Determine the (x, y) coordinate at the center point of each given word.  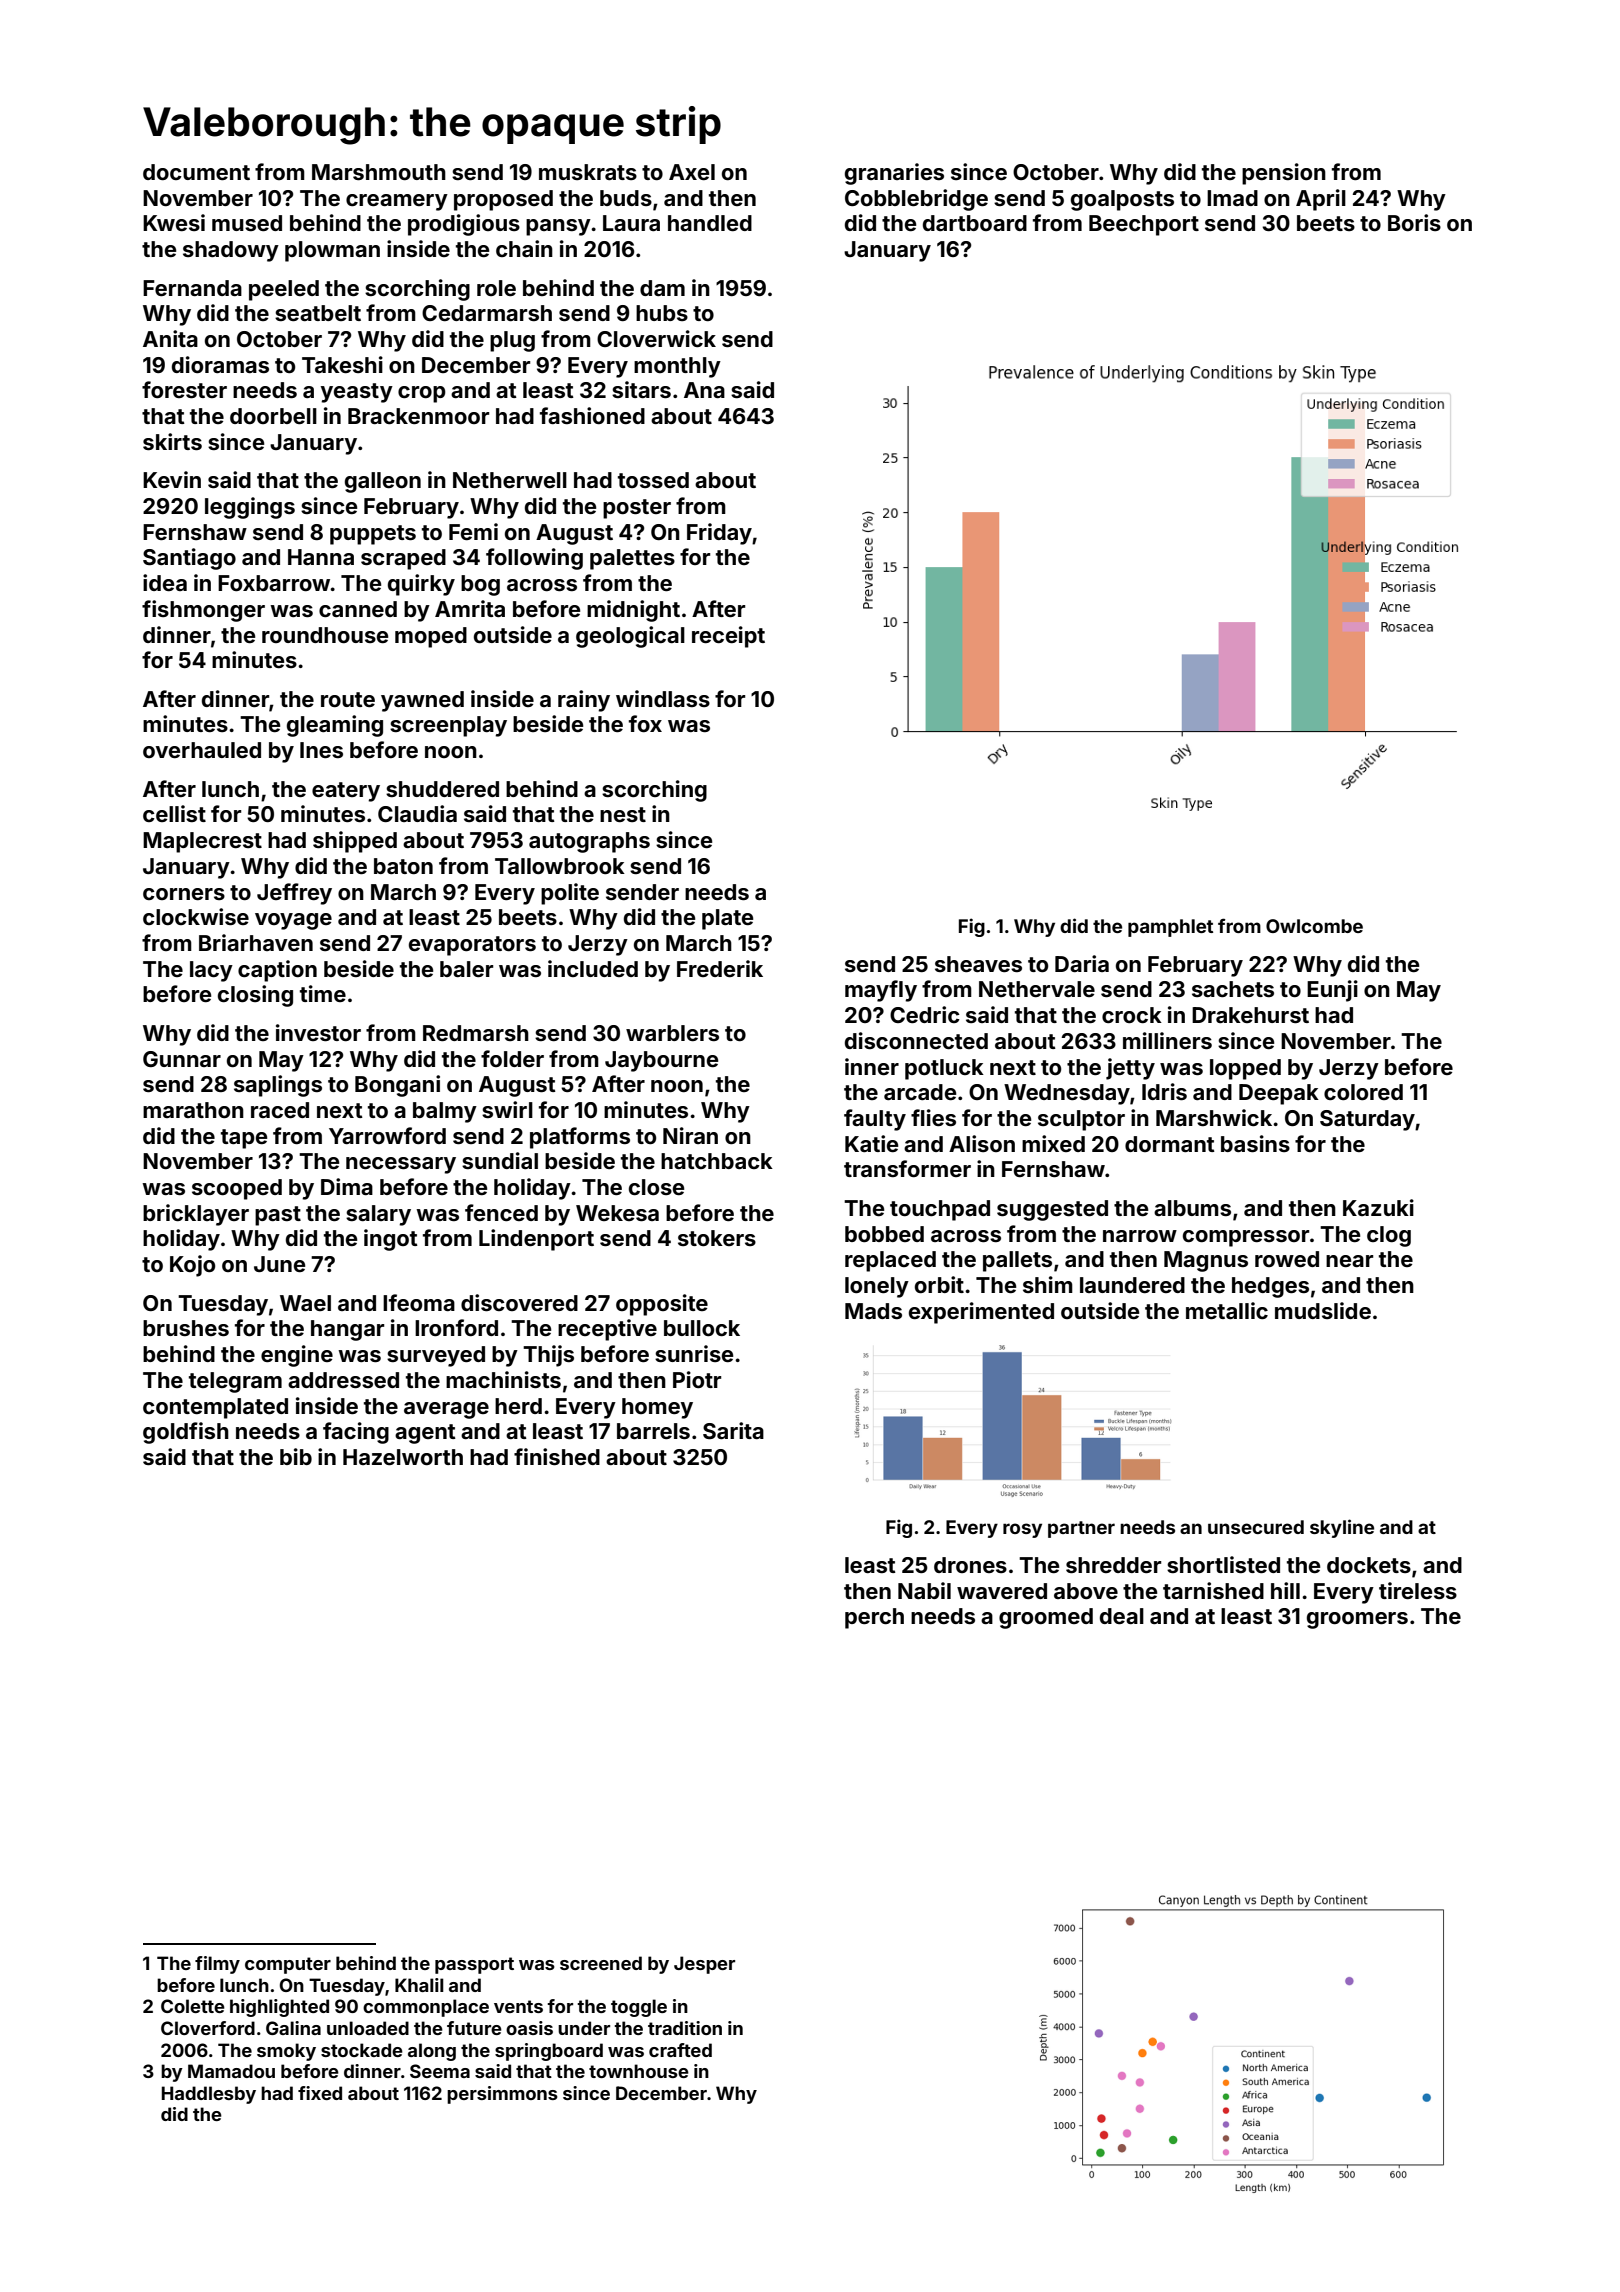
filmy (217, 1965)
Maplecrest (202, 842)
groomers (1357, 1620)
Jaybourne (661, 1061)
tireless (1418, 1590)
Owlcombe (1314, 926)
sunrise (694, 1353)
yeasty (357, 393)
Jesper (704, 1965)
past (278, 1216)
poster (637, 509)
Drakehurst (1250, 1015)
